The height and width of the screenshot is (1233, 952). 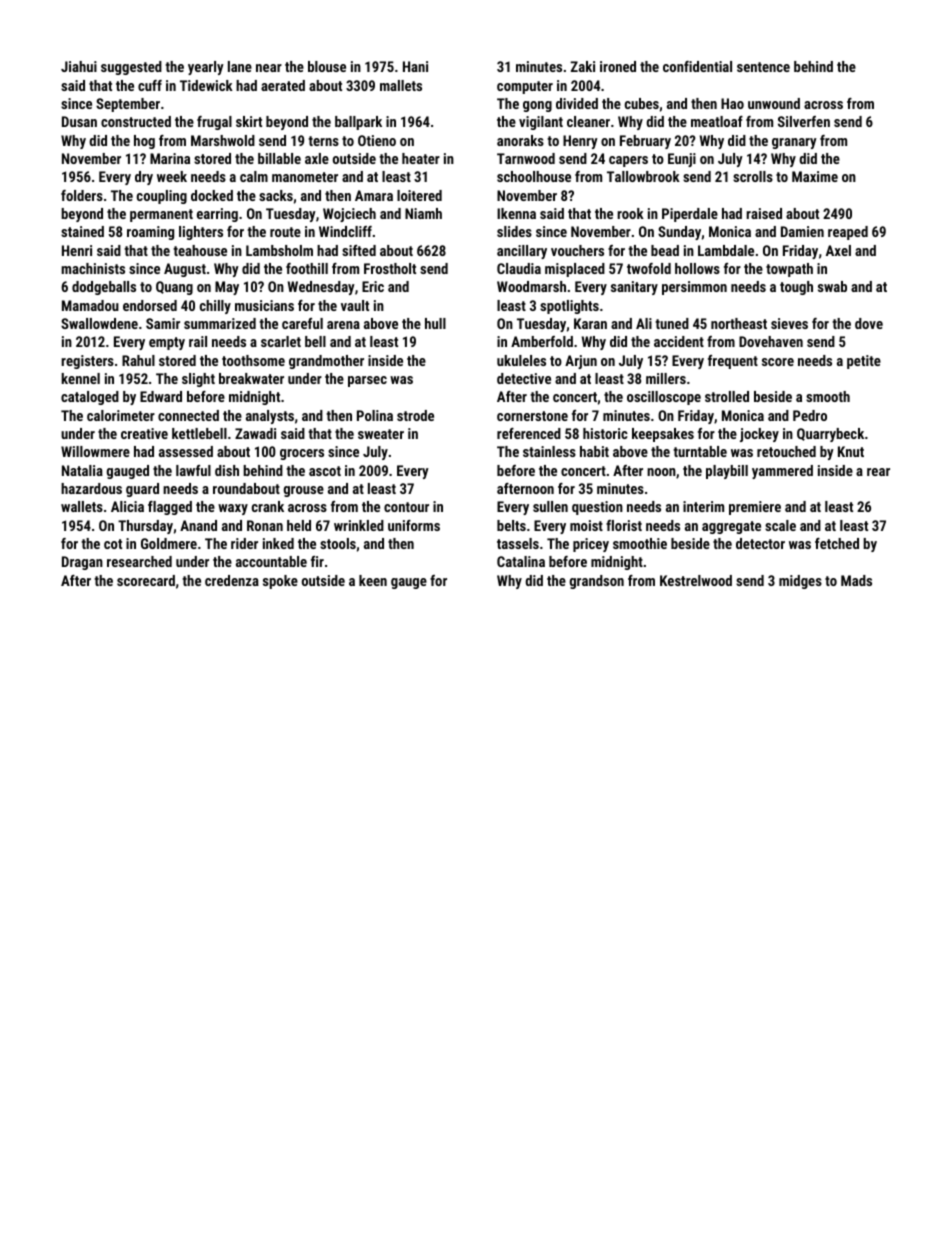 I want to click on Dragan, so click(x=82, y=563).
